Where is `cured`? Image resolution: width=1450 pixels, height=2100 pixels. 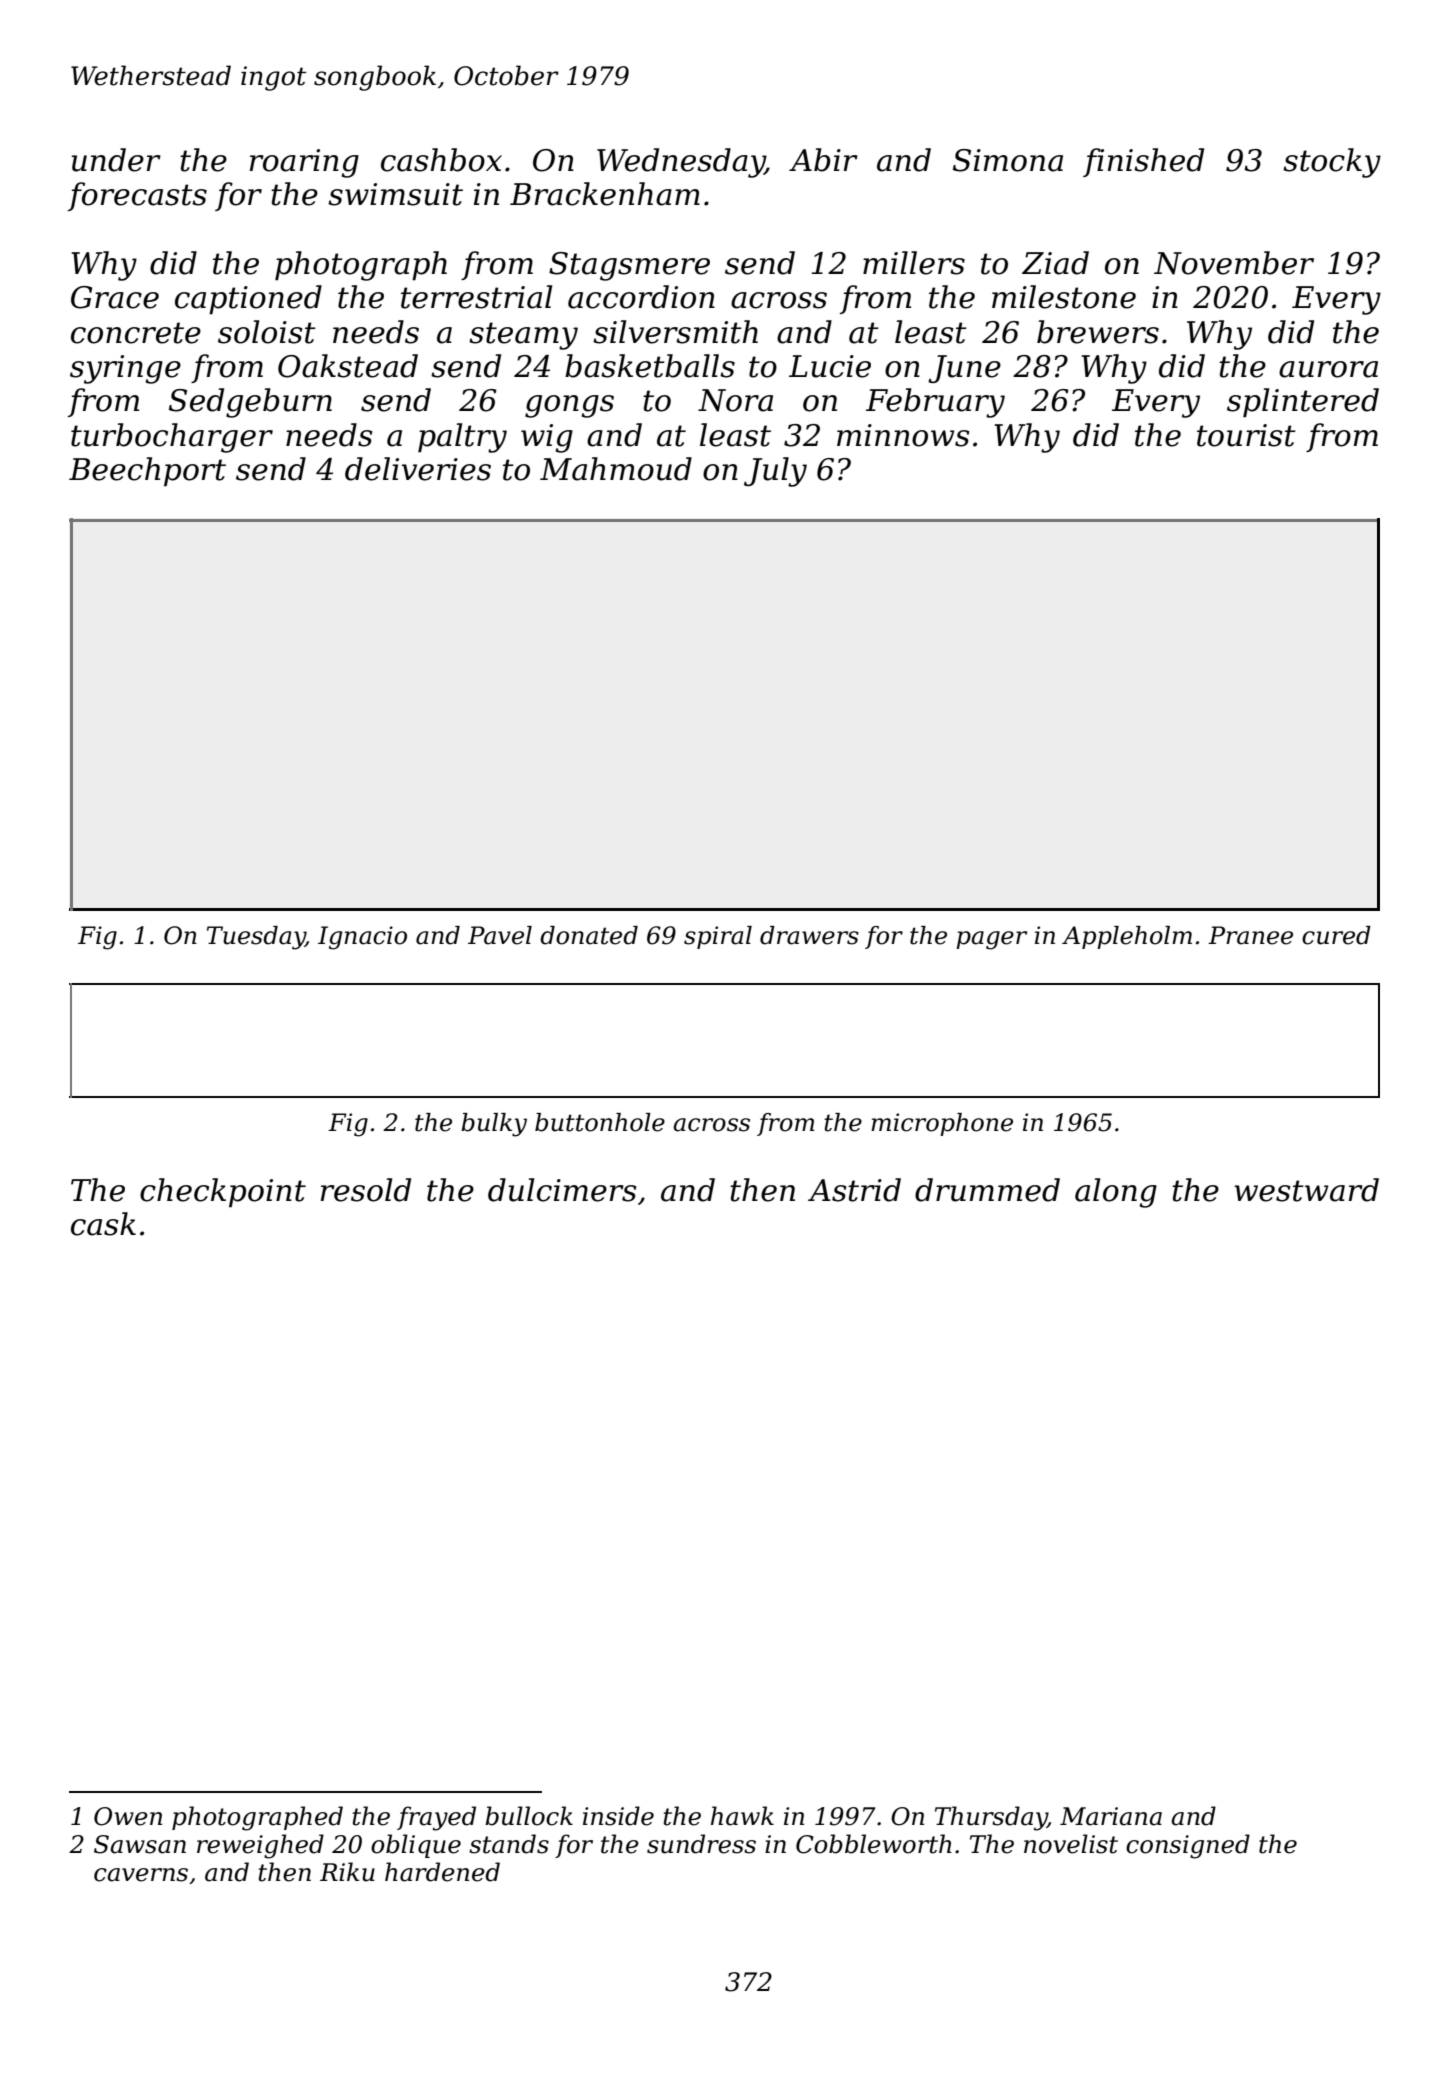
cured is located at coordinates (1336, 935).
